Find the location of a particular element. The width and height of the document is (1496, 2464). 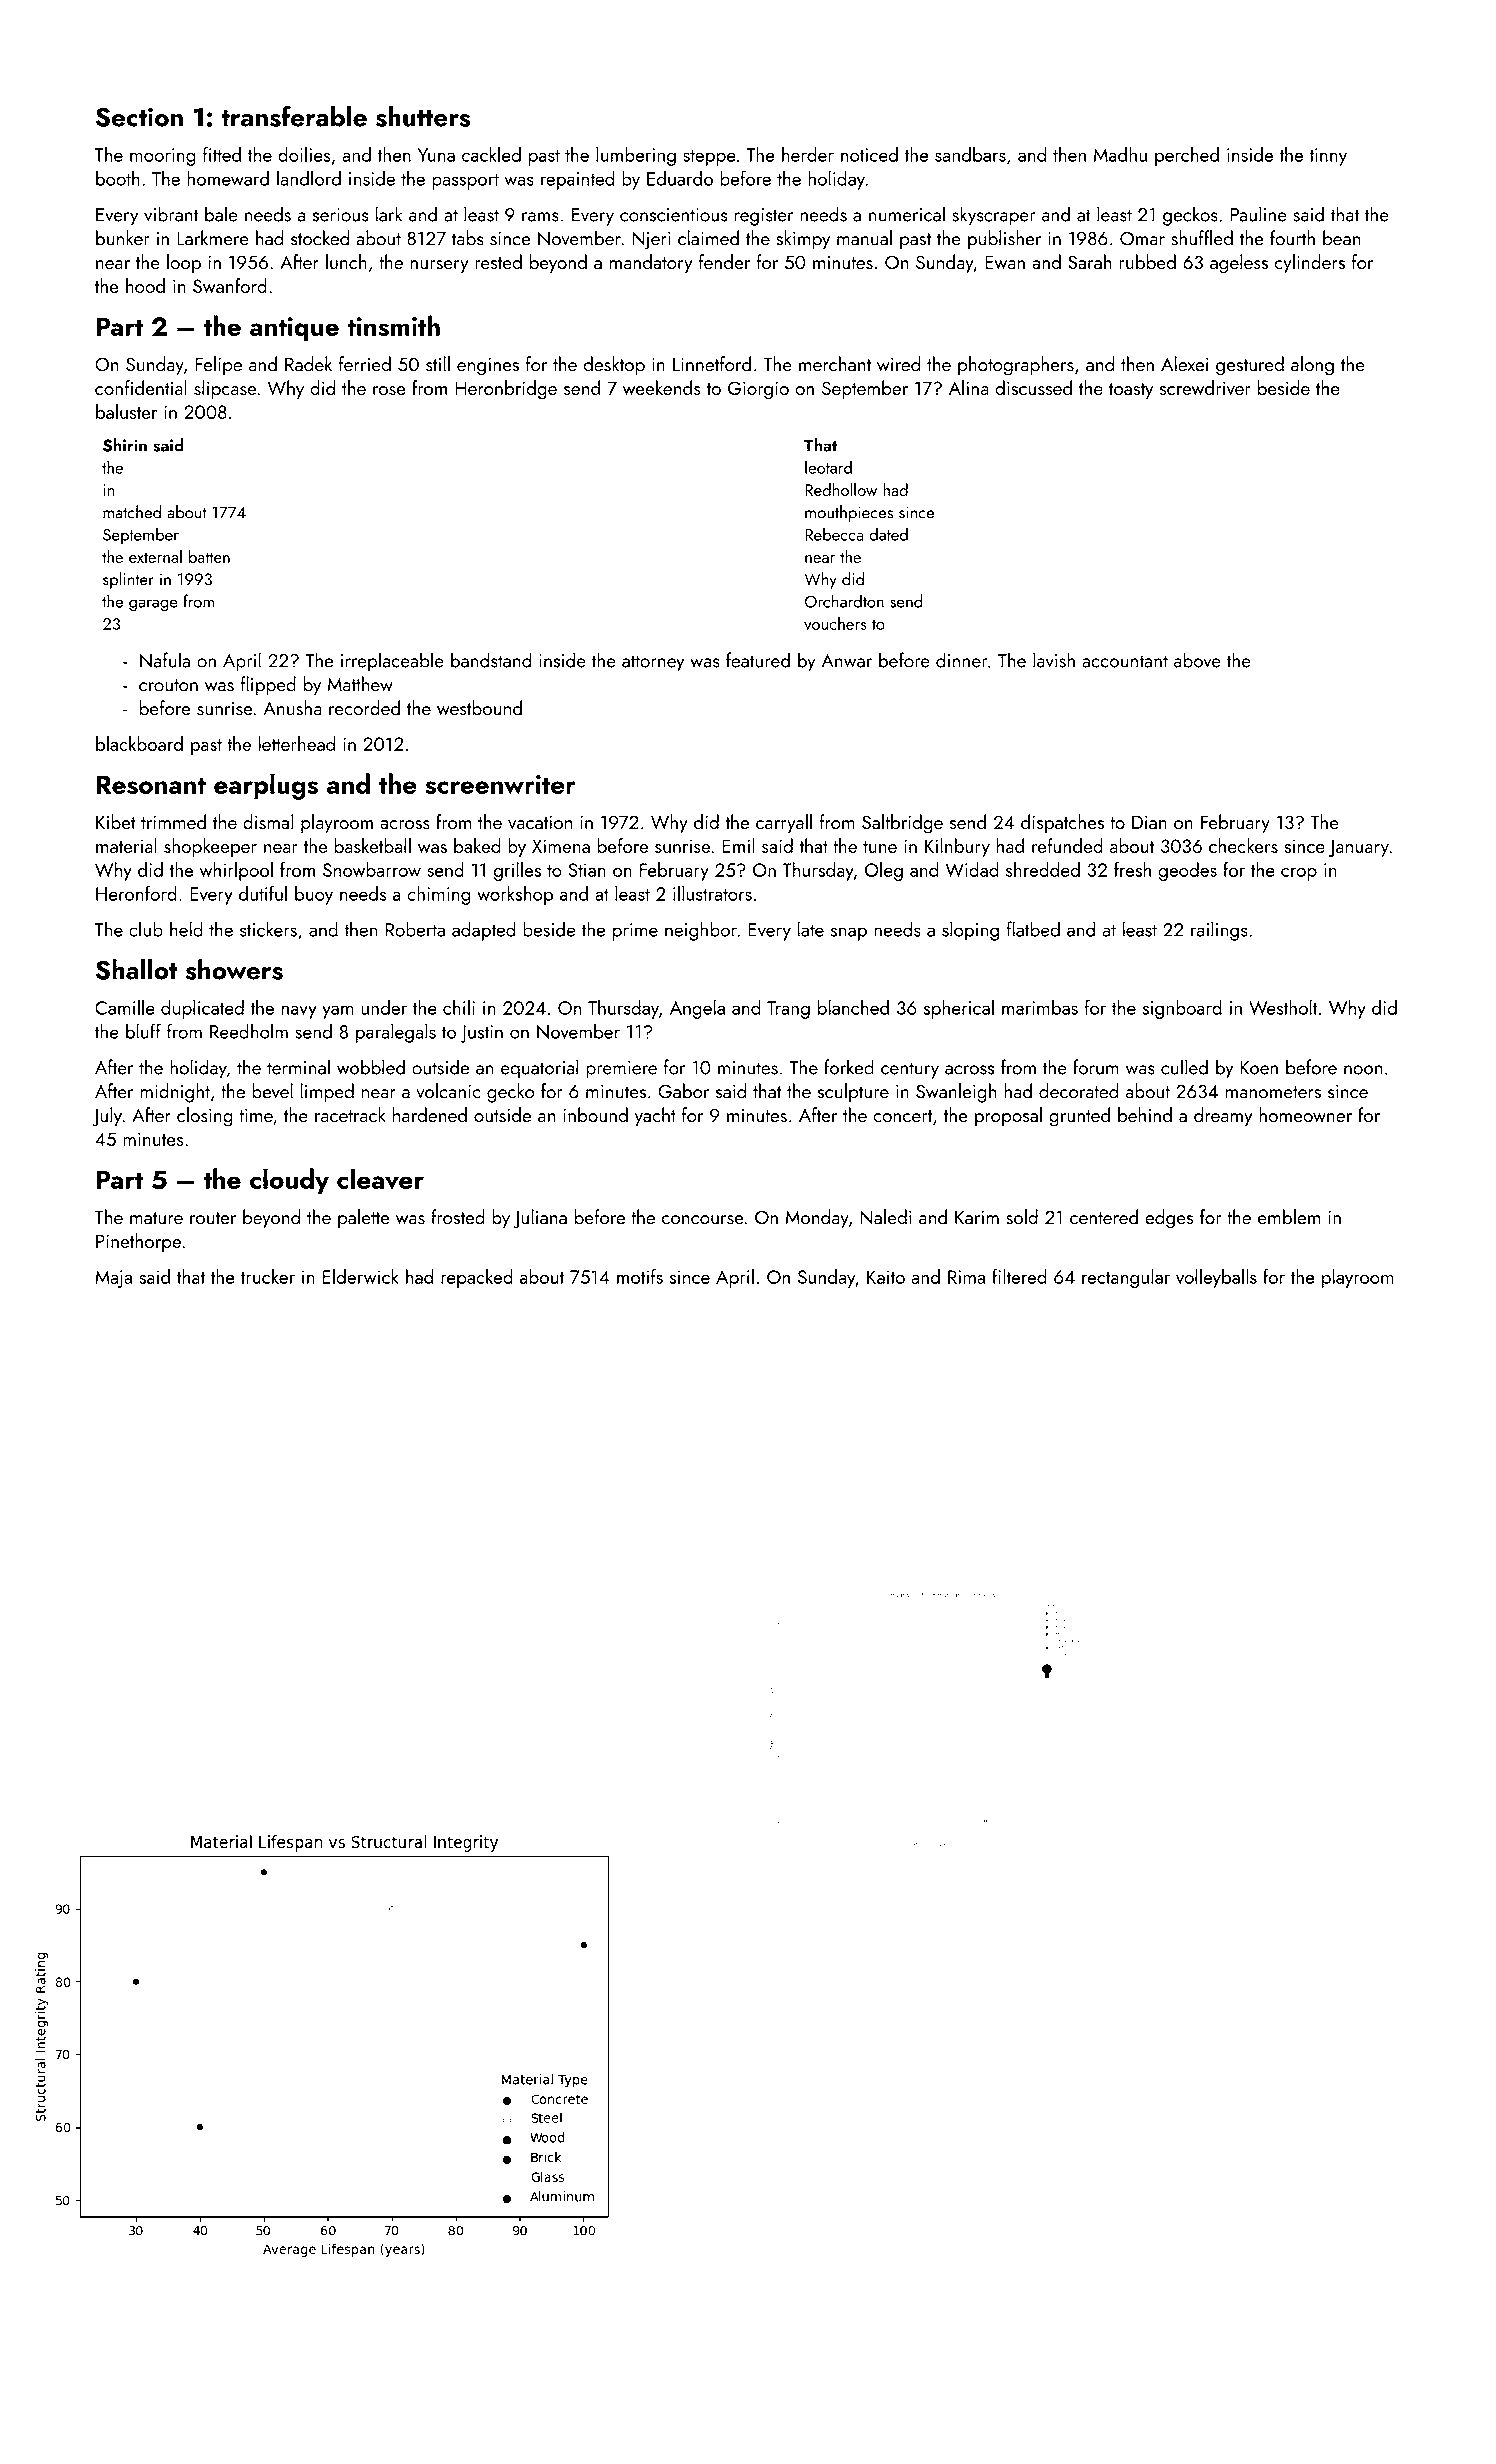

hardened is located at coordinates (430, 1114).
